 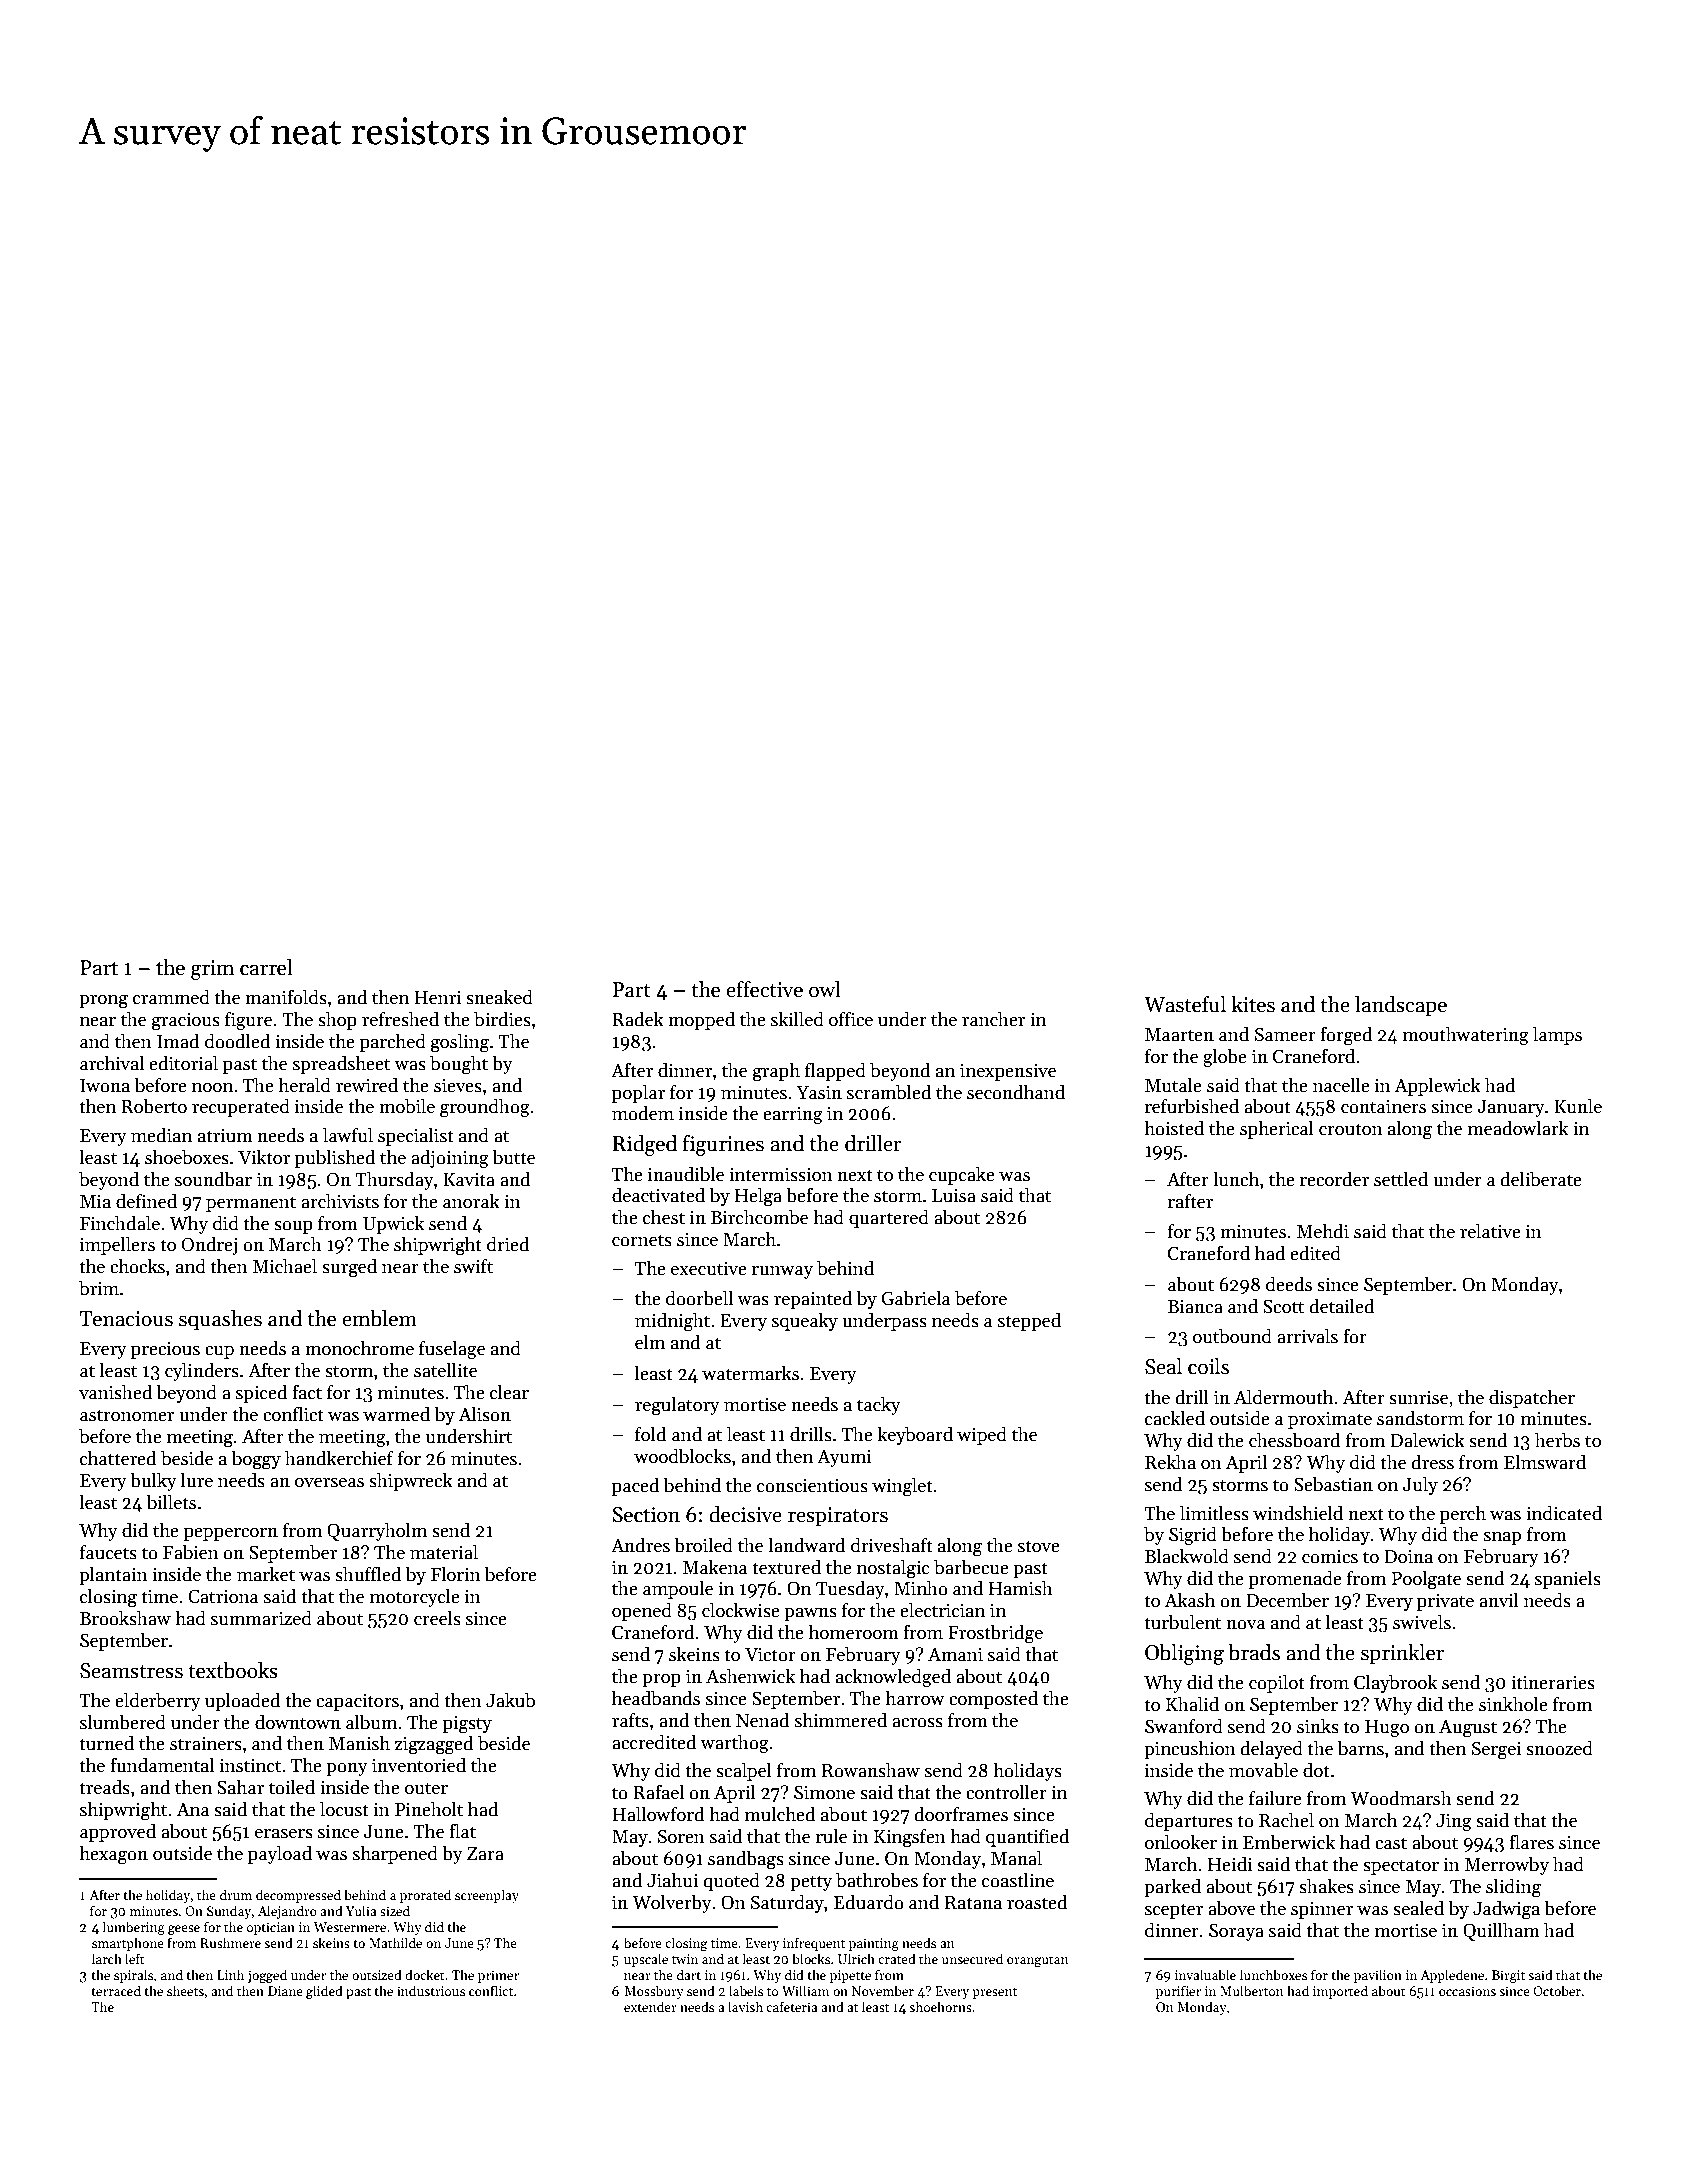 What do you see at coordinates (723, 1145) in the page?
I see `figurines` at bounding box center [723, 1145].
